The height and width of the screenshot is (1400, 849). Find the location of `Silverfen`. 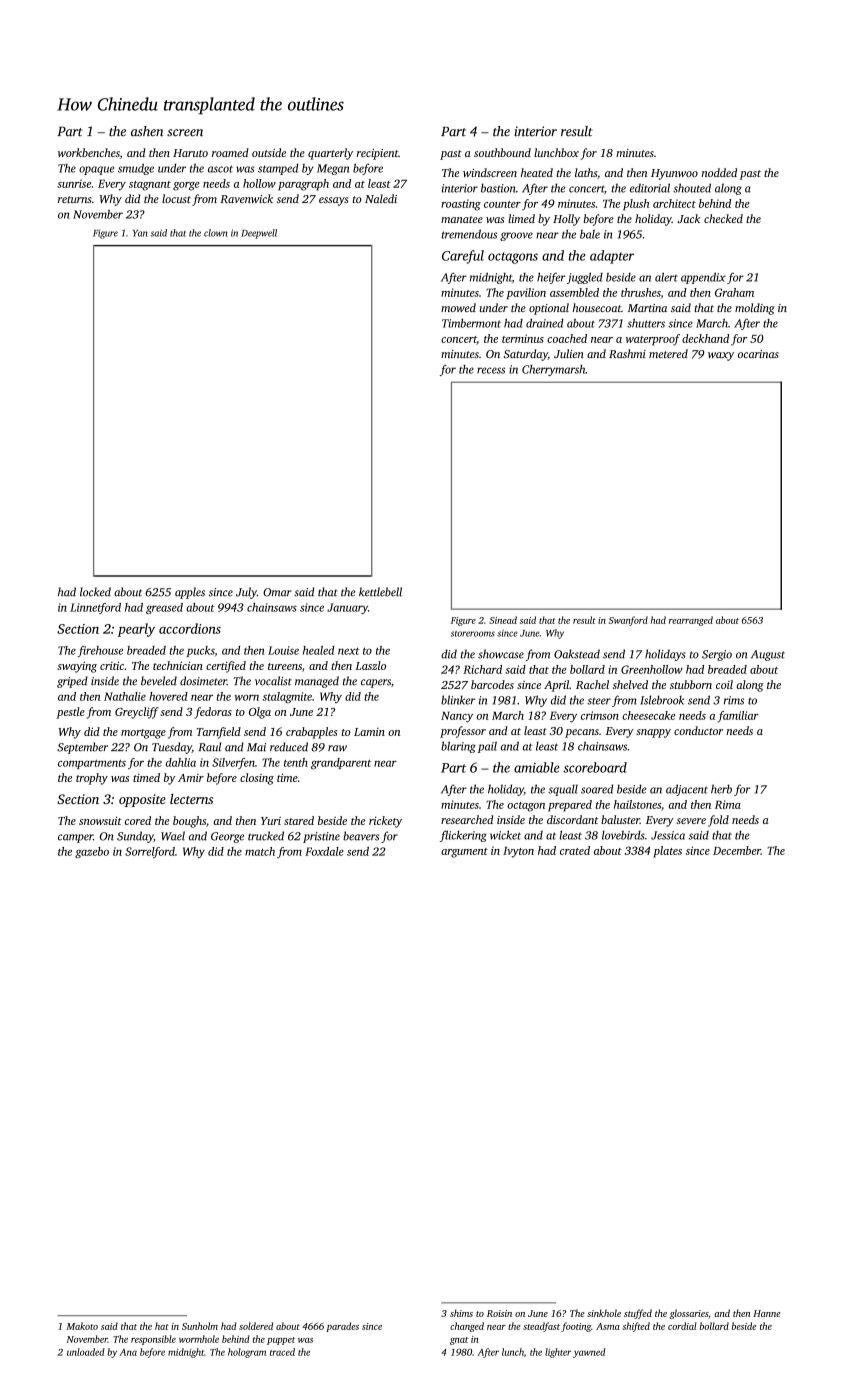

Silverfen is located at coordinates (233, 763).
